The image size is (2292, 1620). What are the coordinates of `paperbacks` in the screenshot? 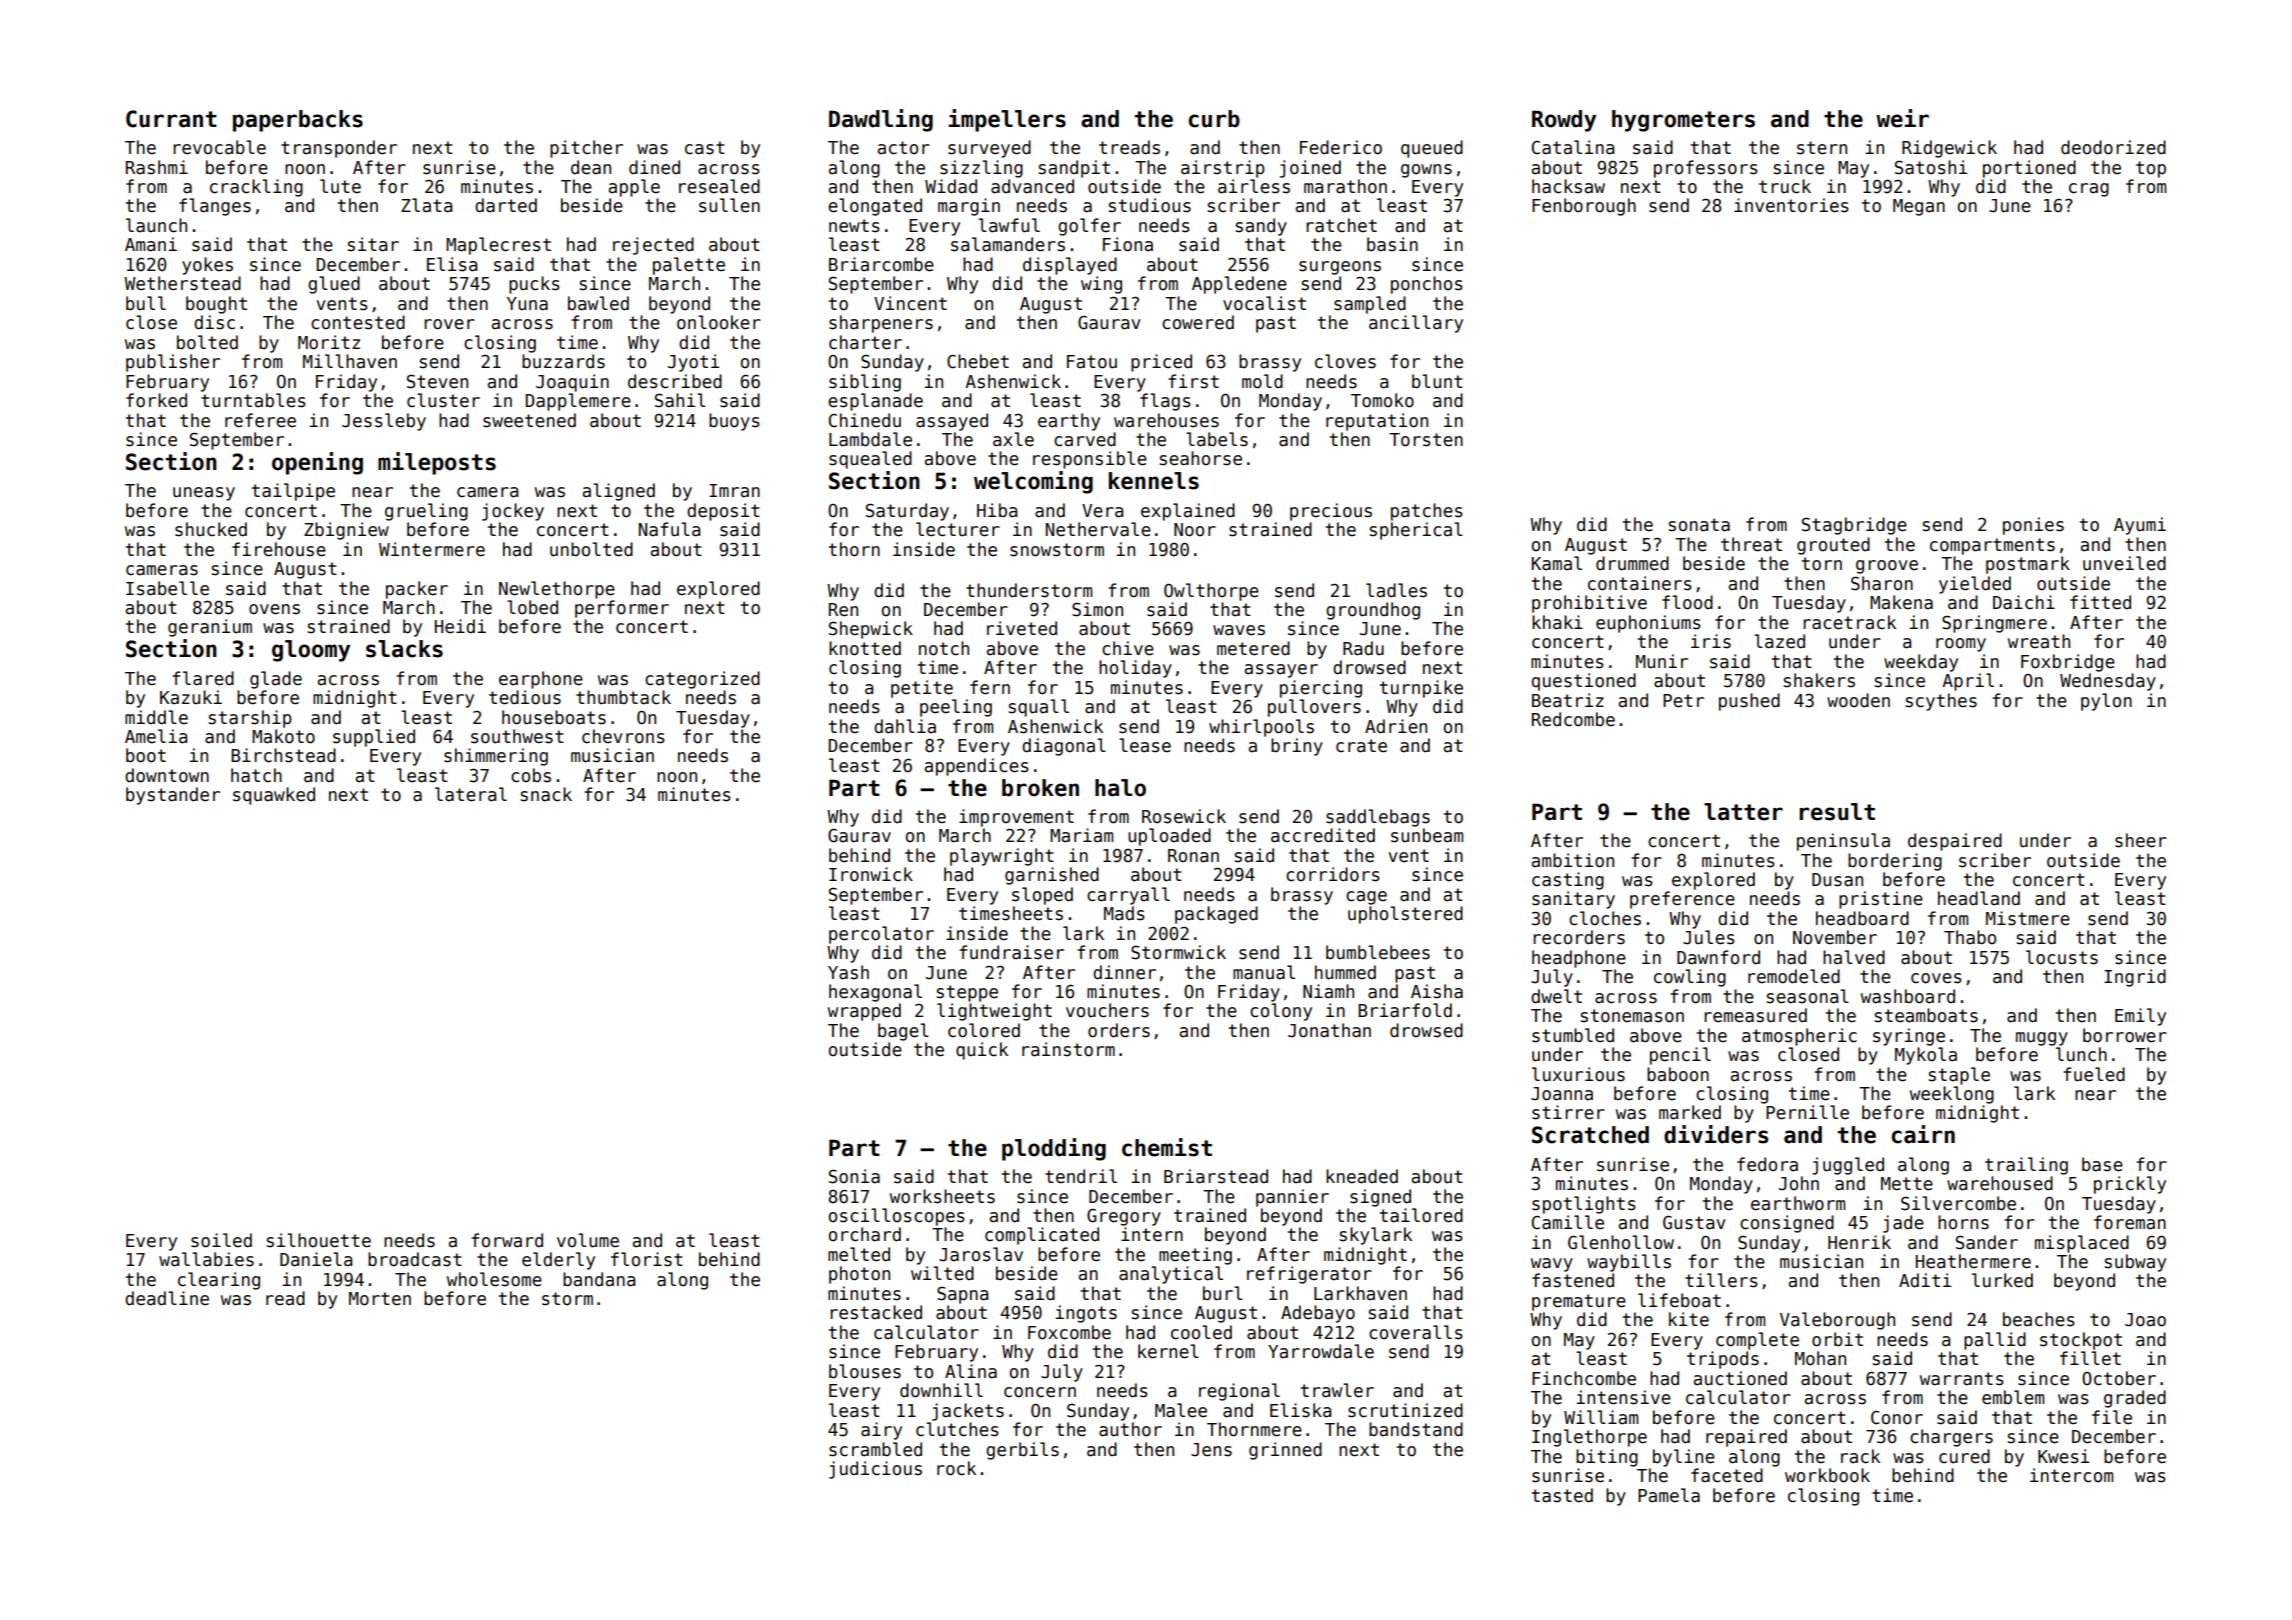 It's located at (298, 121).
